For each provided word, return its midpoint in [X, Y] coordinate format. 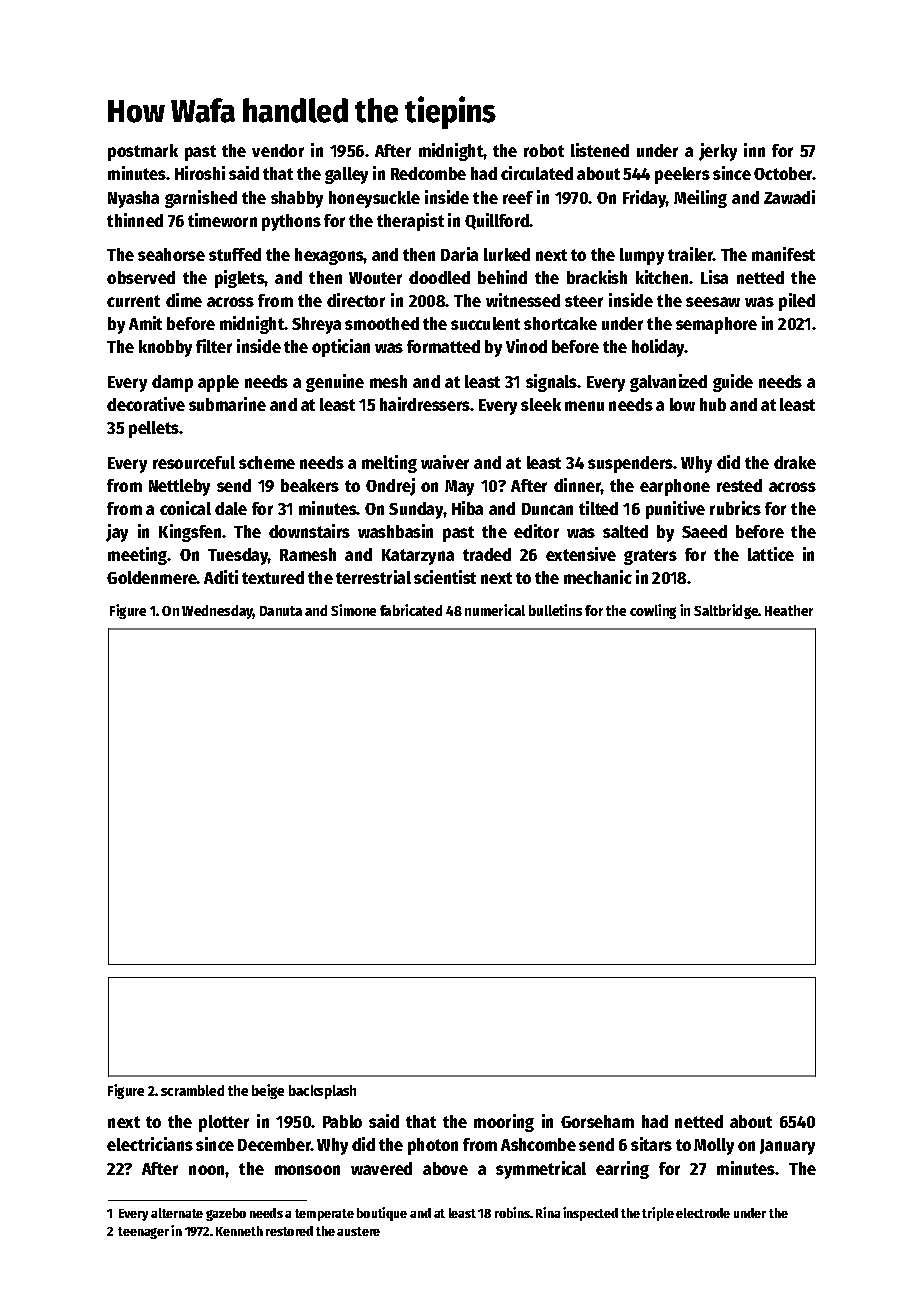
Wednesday [217, 612]
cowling [653, 611]
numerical [495, 610]
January [787, 1147]
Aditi [221, 577]
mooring [504, 1123]
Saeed [704, 531]
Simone [353, 610]
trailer [691, 254]
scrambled [192, 1090]
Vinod [526, 346]
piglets [240, 279]
